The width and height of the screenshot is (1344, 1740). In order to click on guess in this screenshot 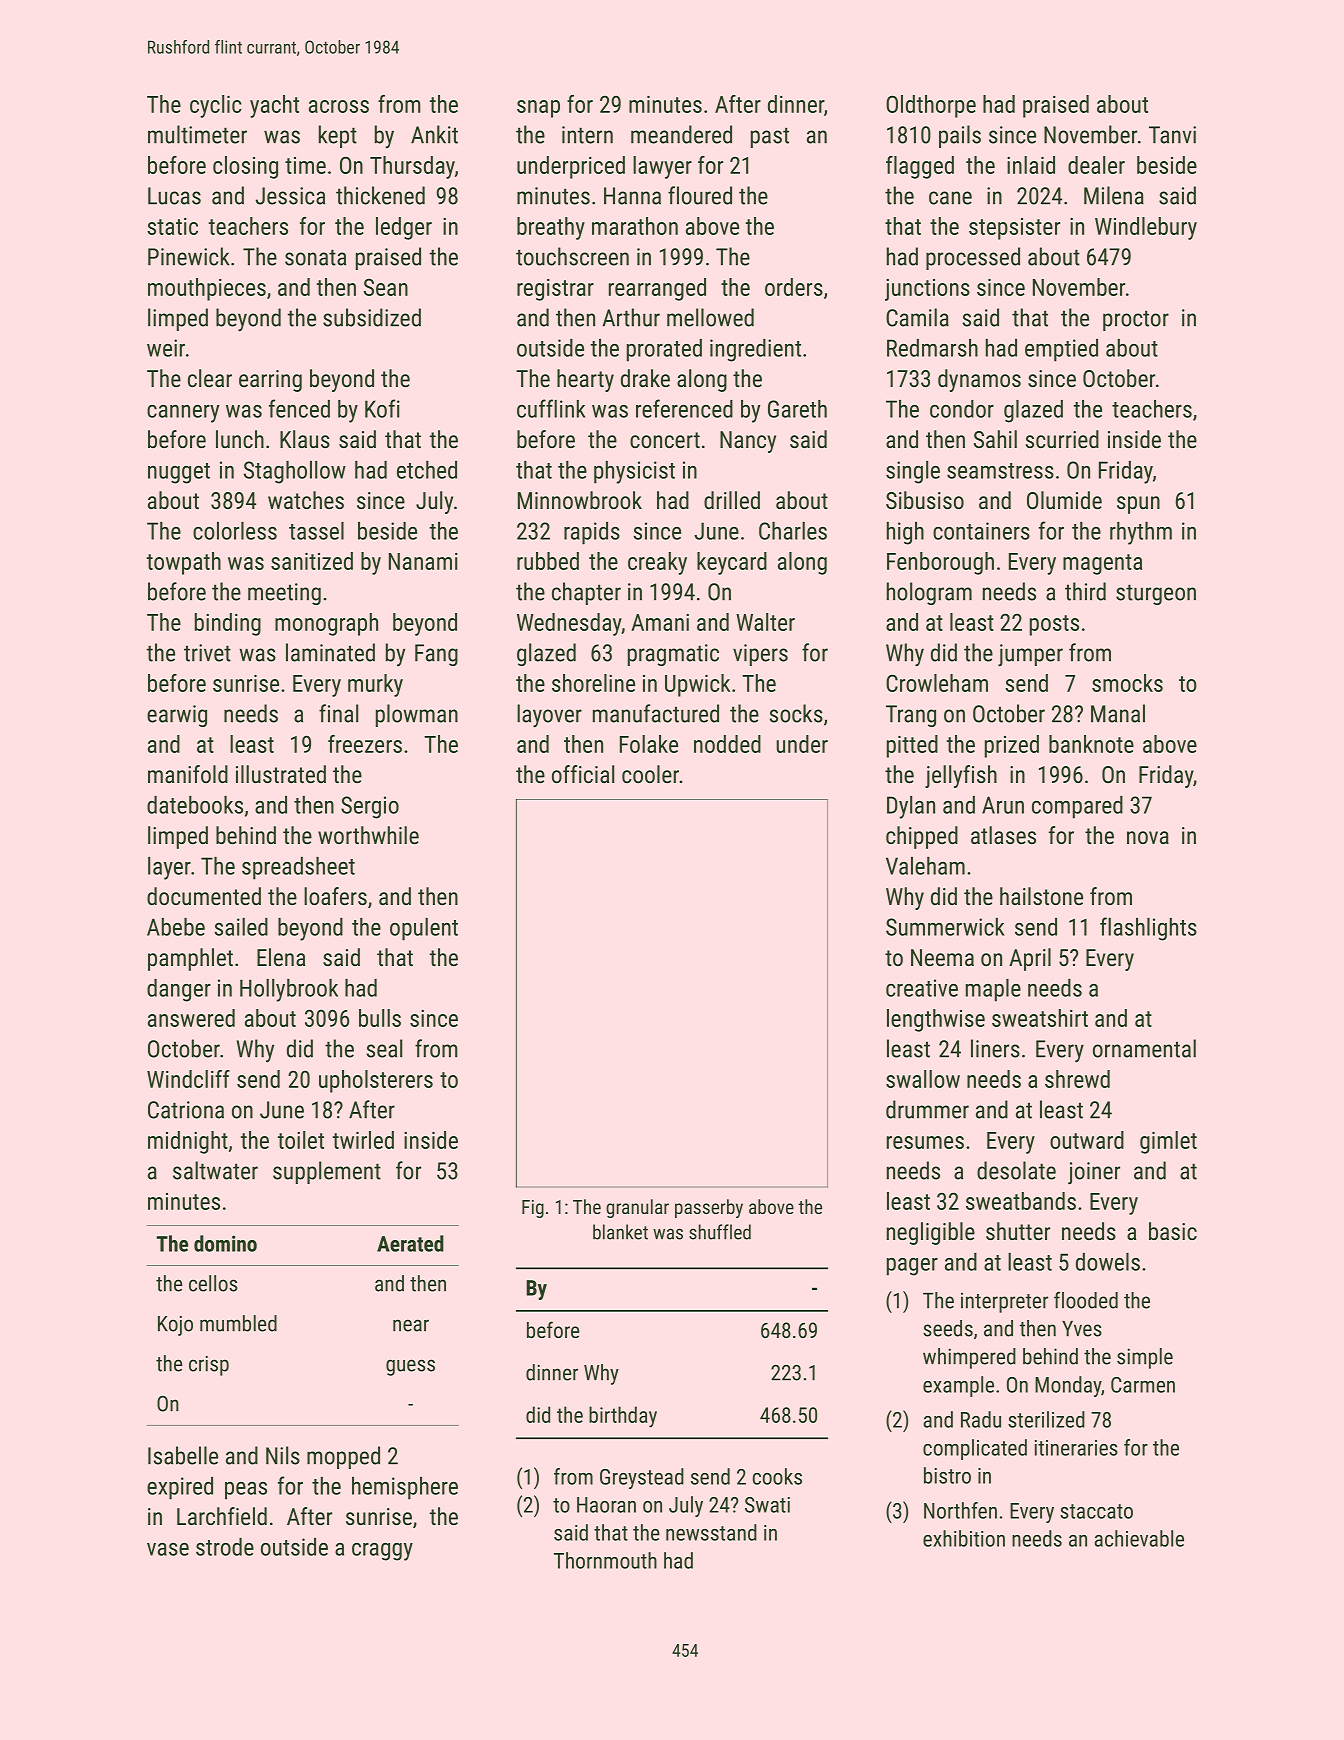, I will do `click(410, 1367)`.
